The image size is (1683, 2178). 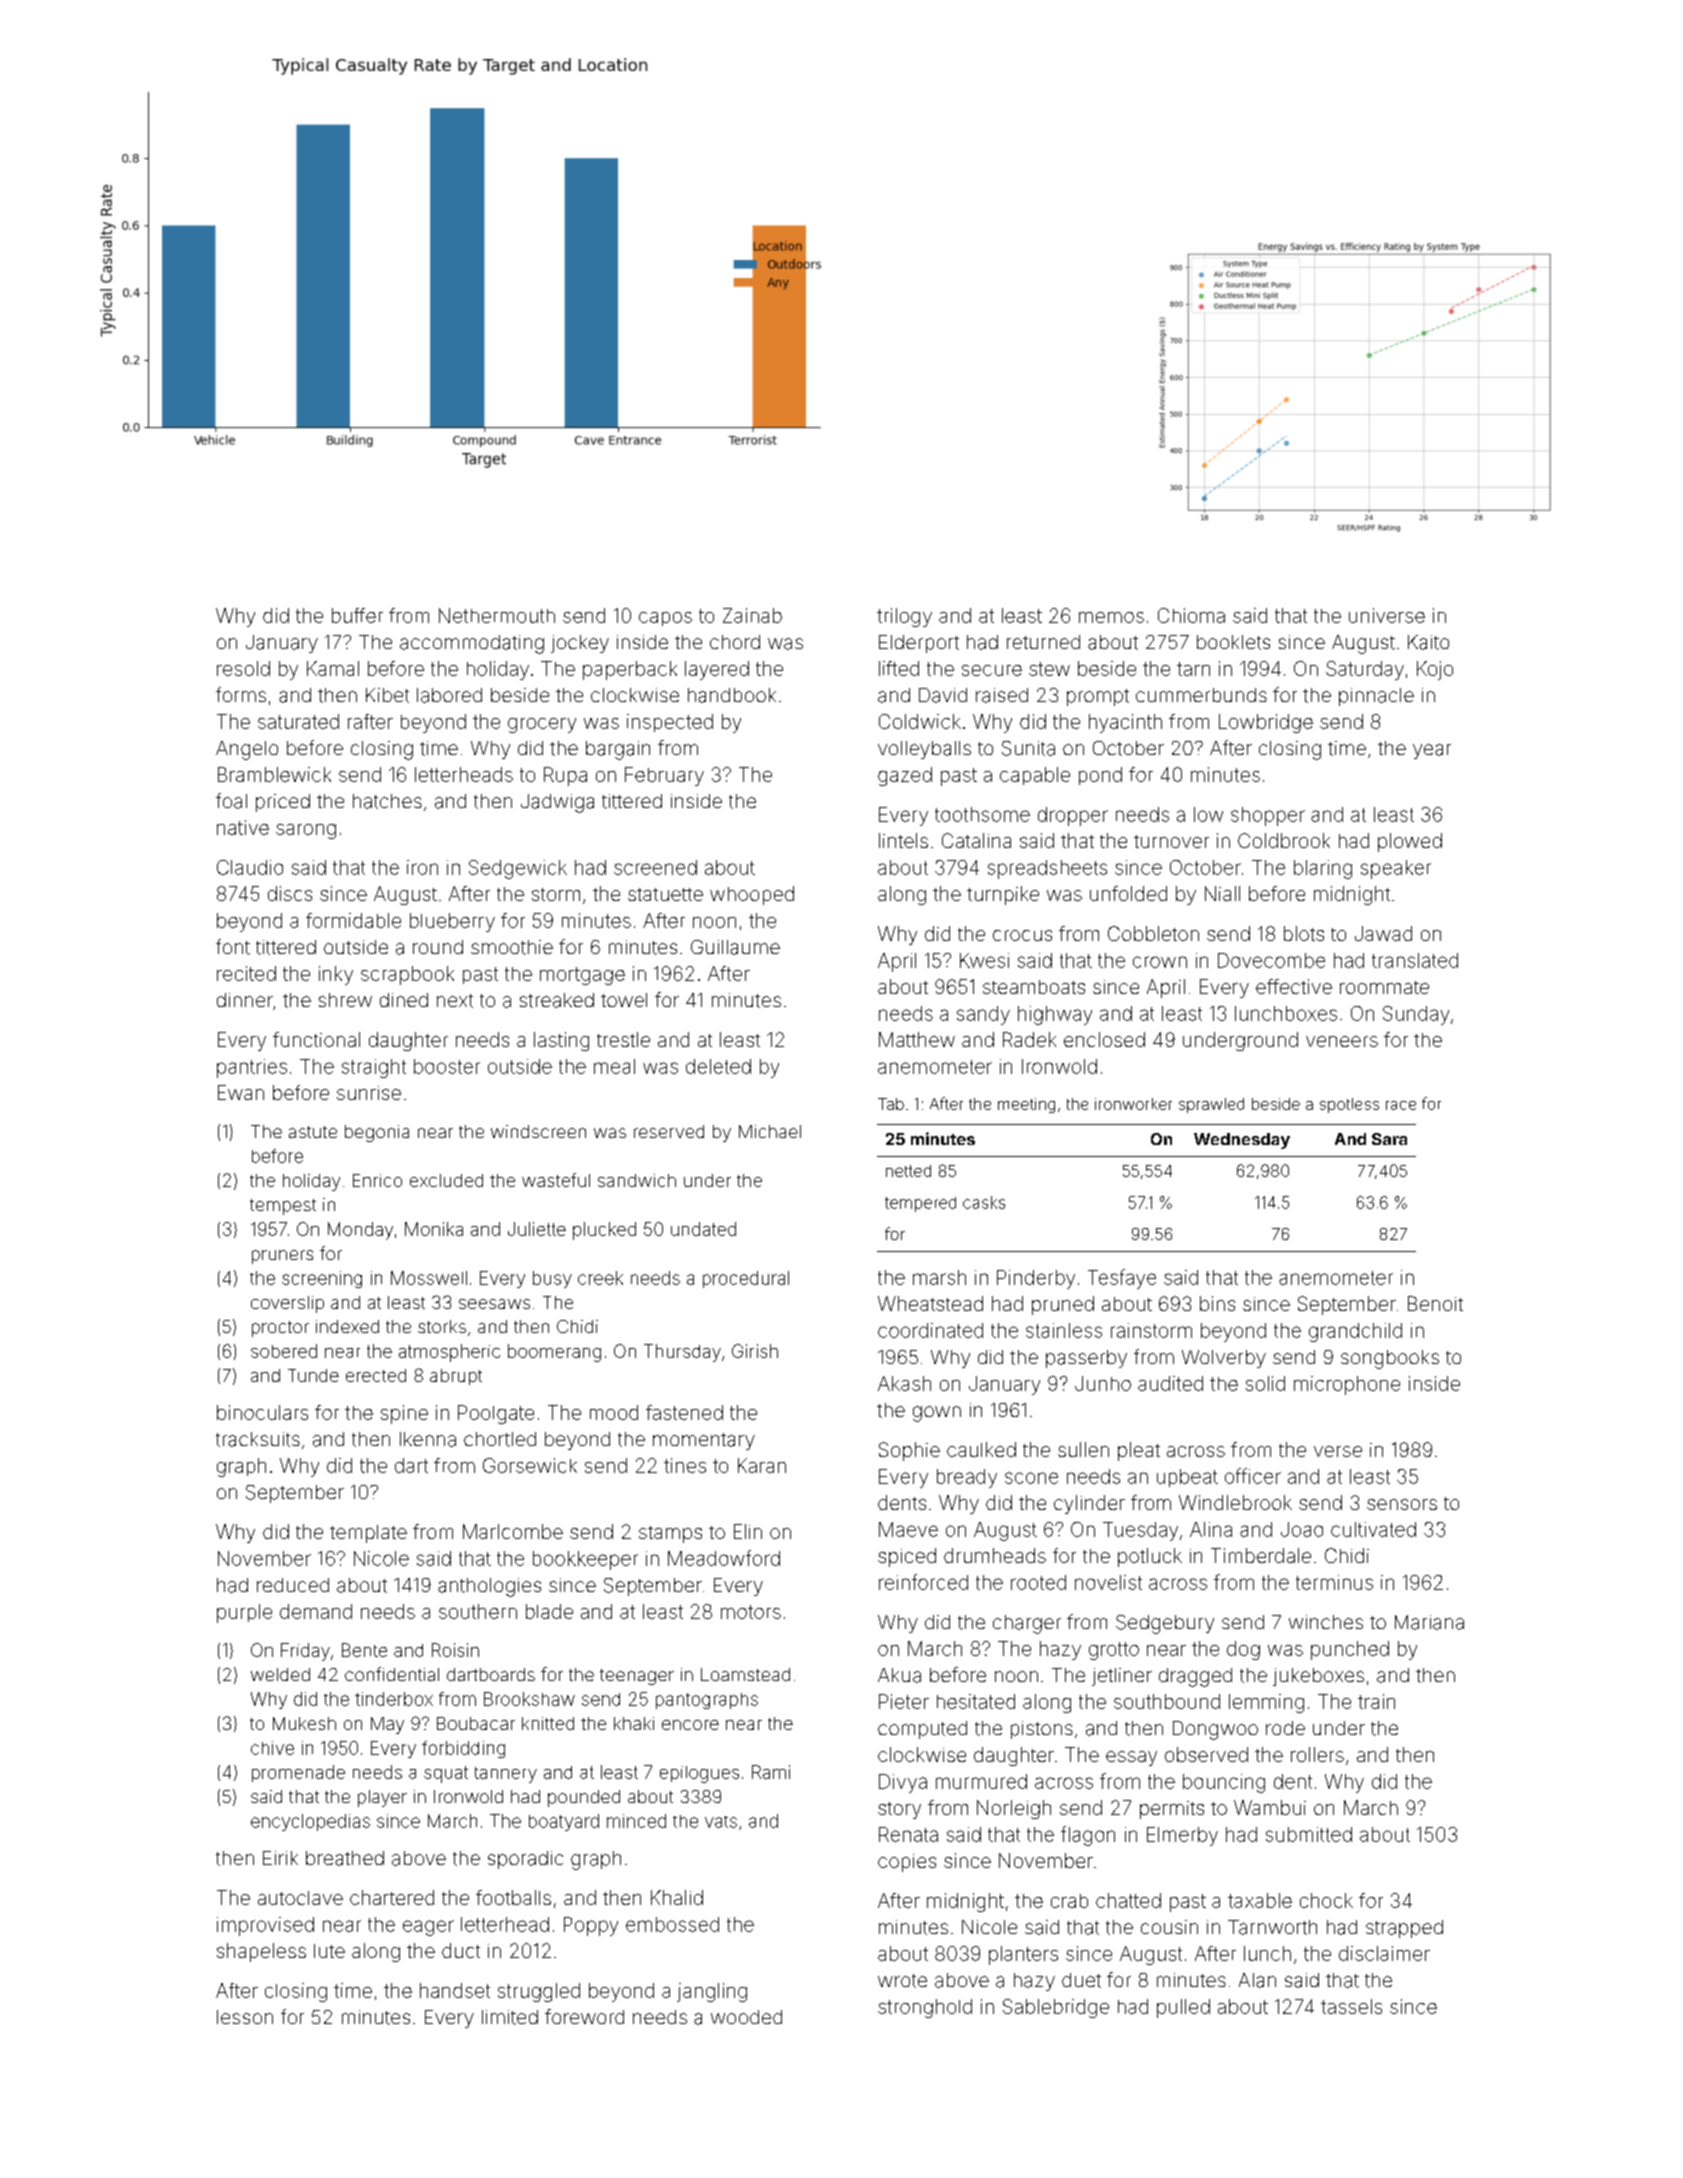 What do you see at coordinates (404, 1414) in the document?
I see `spine` at bounding box center [404, 1414].
